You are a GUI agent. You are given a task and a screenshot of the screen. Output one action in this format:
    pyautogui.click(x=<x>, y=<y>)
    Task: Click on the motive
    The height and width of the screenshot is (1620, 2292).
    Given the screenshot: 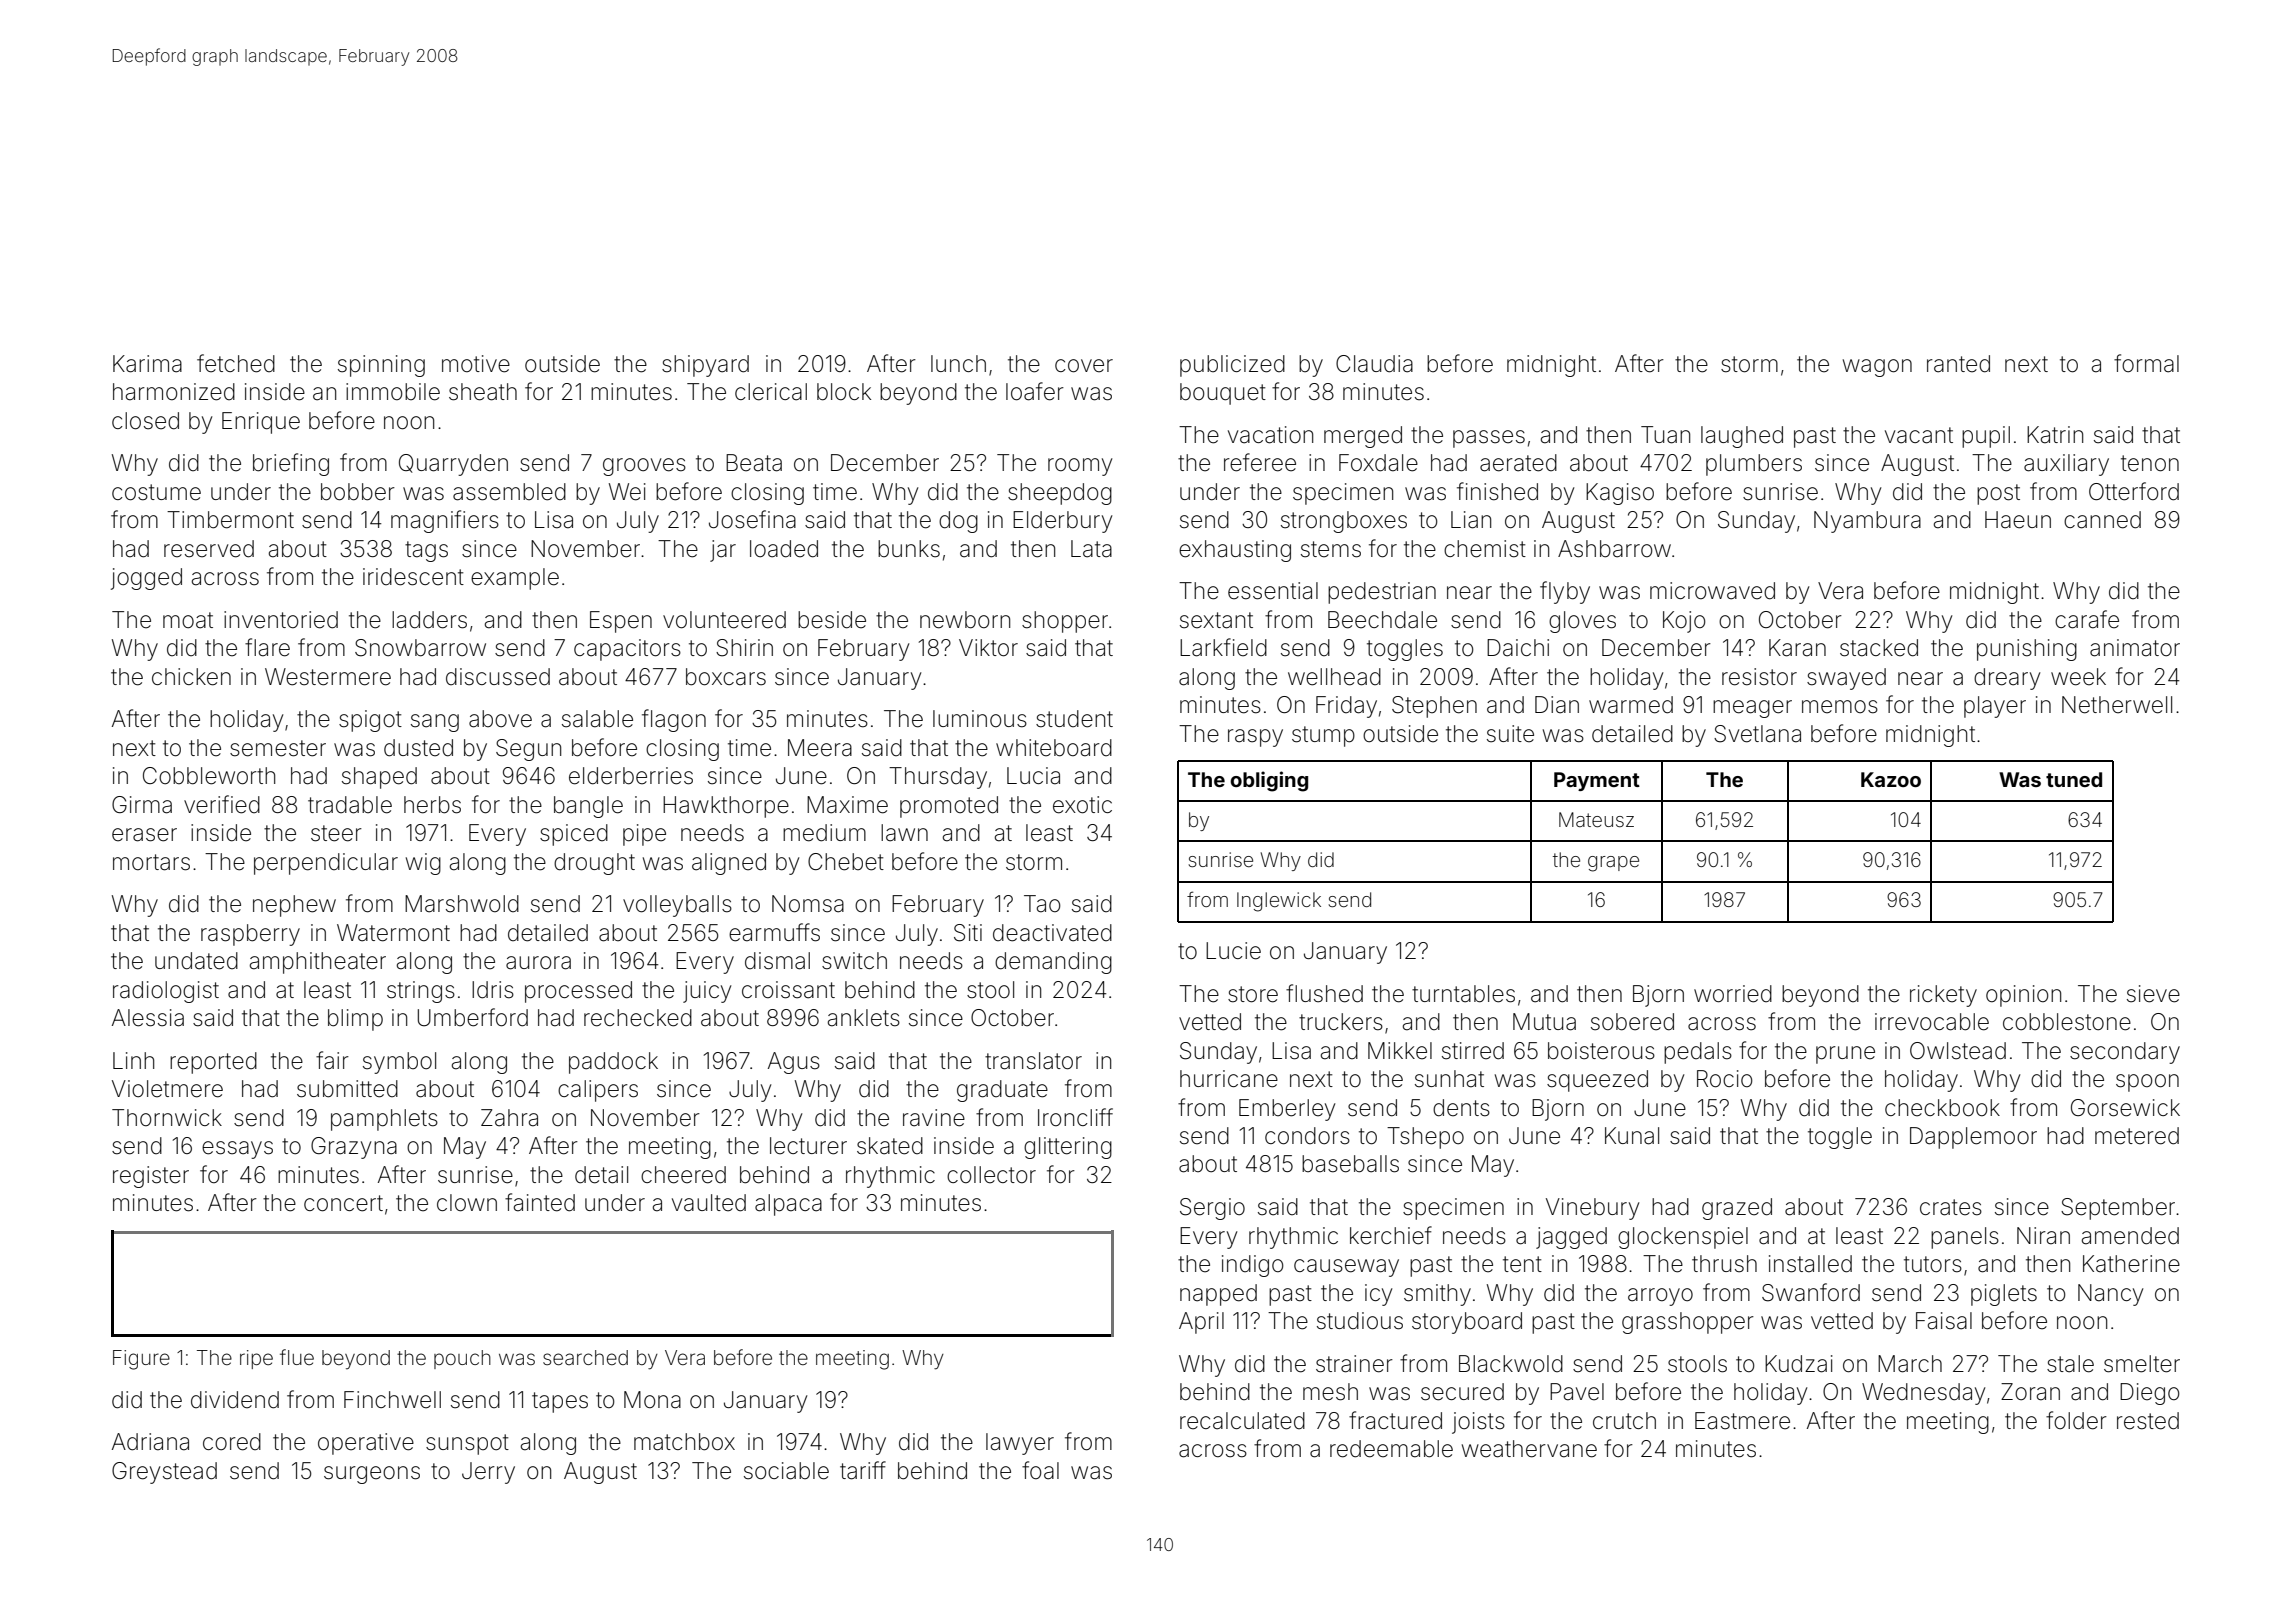 What is the action you would take?
    pyautogui.click(x=476, y=364)
